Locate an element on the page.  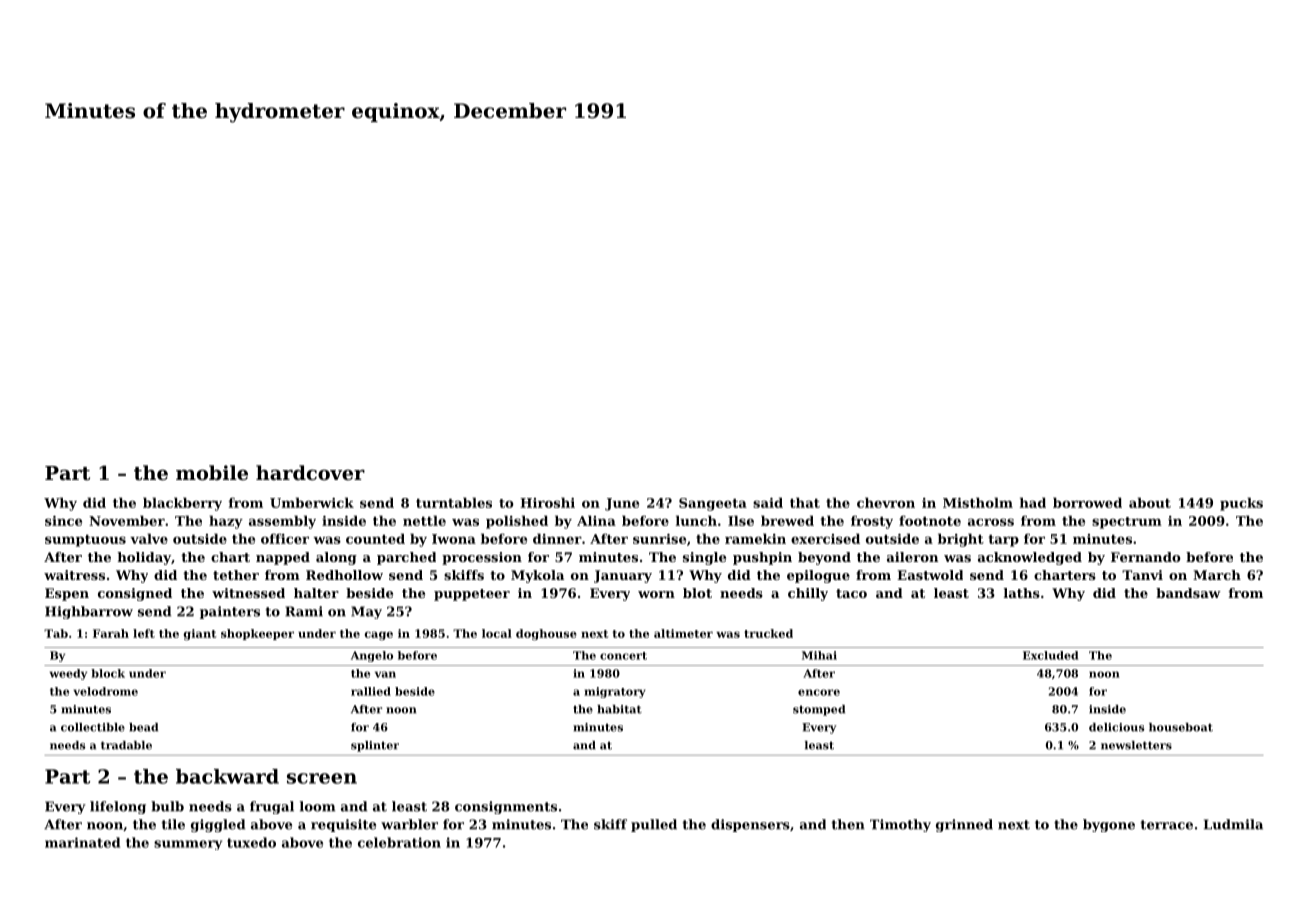
trucked is located at coordinates (768, 633).
